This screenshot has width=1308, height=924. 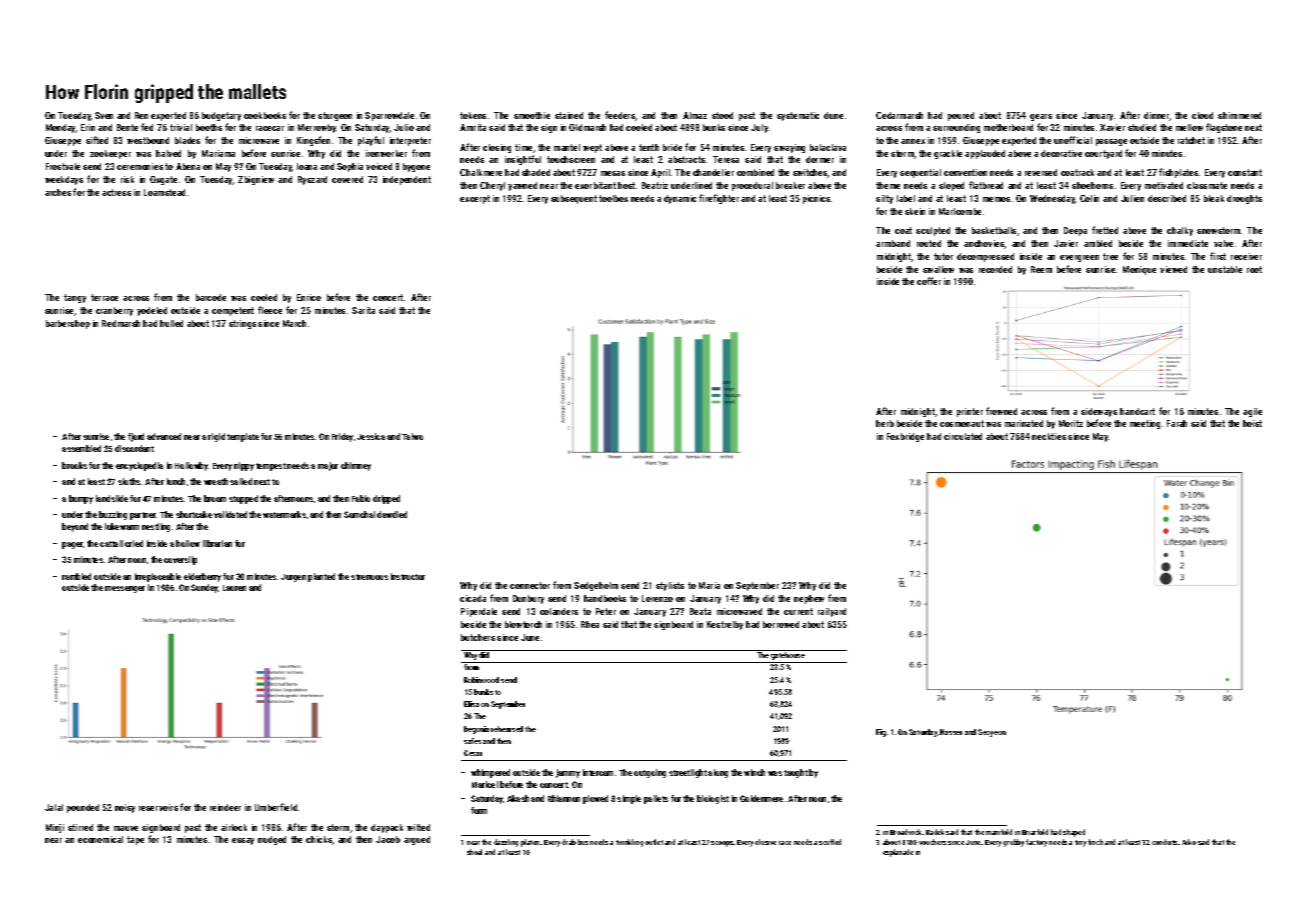 I want to click on agile, so click(x=1252, y=412).
